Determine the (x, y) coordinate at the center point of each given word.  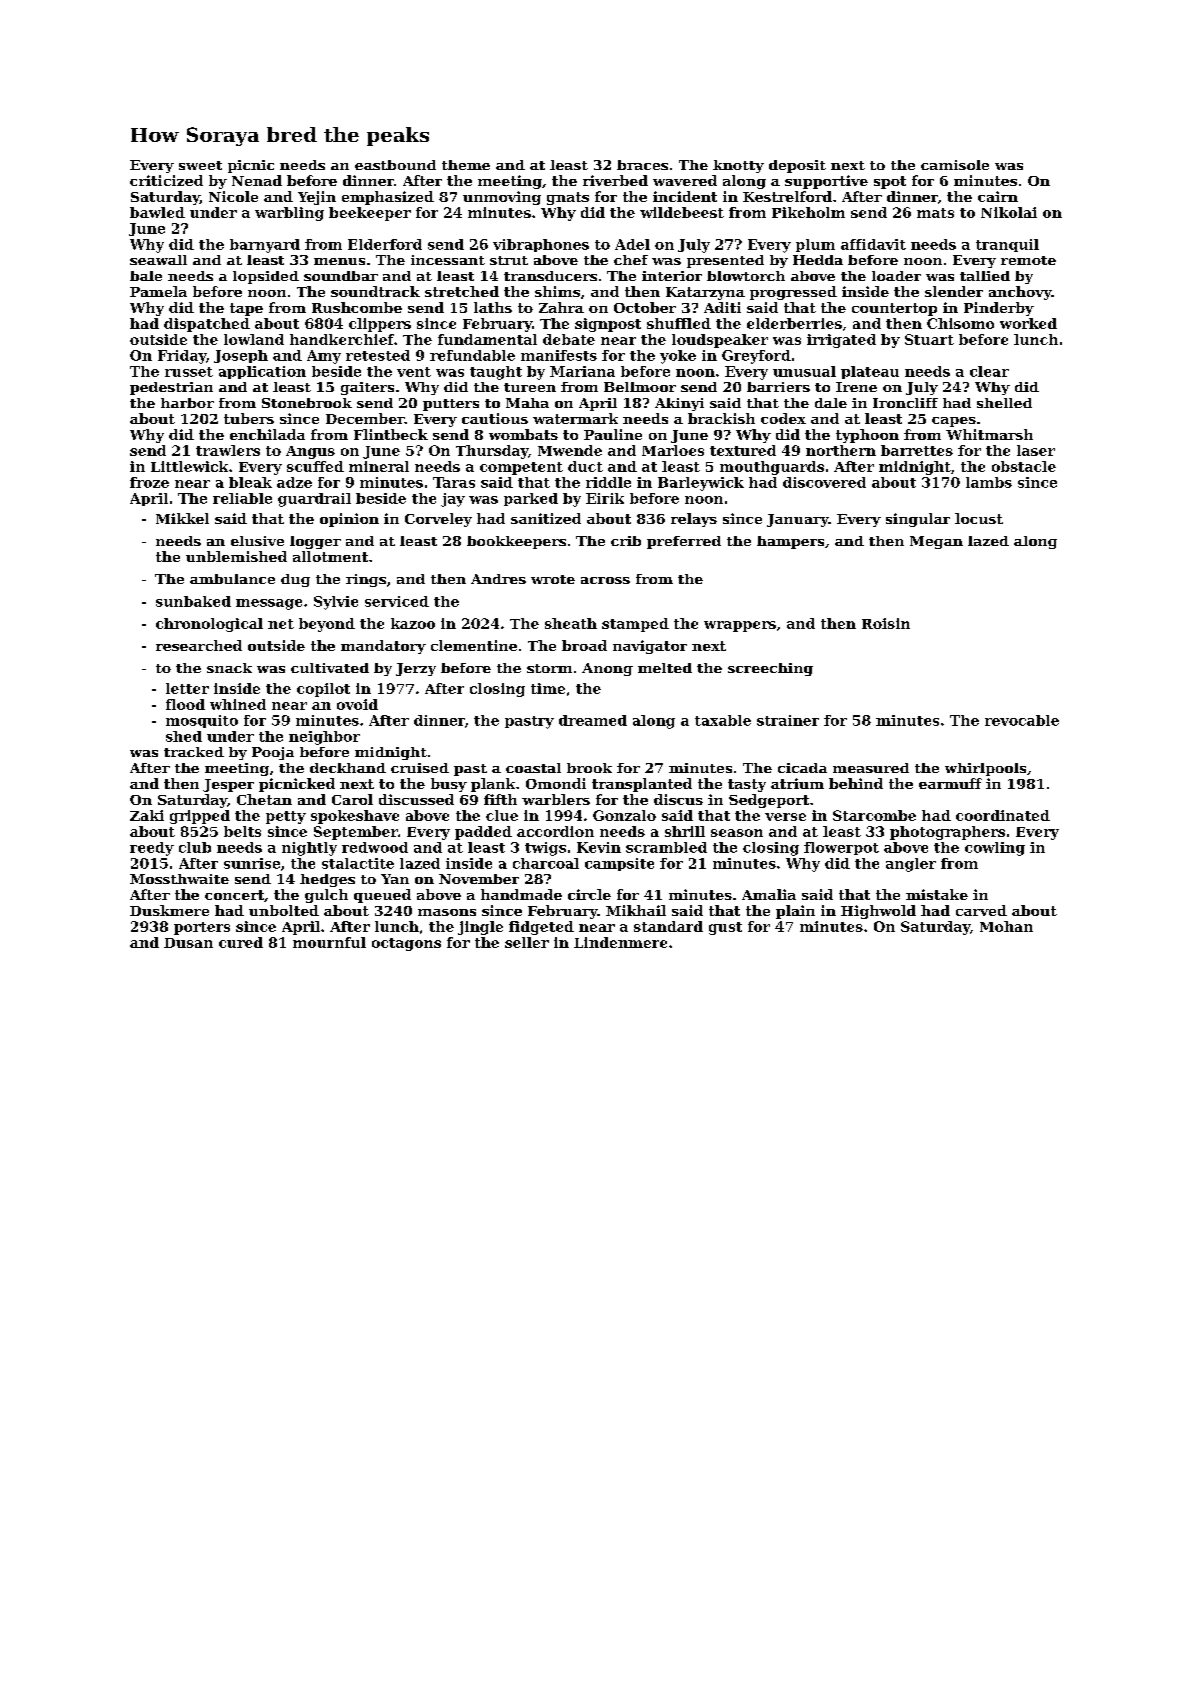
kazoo (413, 623)
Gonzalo (624, 815)
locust (979, 518)
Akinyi (679, 404)
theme (466, 165)
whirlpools (985, 769)
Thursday (492, 452)
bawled (157, 212)
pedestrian (171, 388)
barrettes (917, 450)
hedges (327, 880)
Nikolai (1009, 212)
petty (286, 817)
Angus (310, 452)
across (605, 580)
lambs (989, 482)
